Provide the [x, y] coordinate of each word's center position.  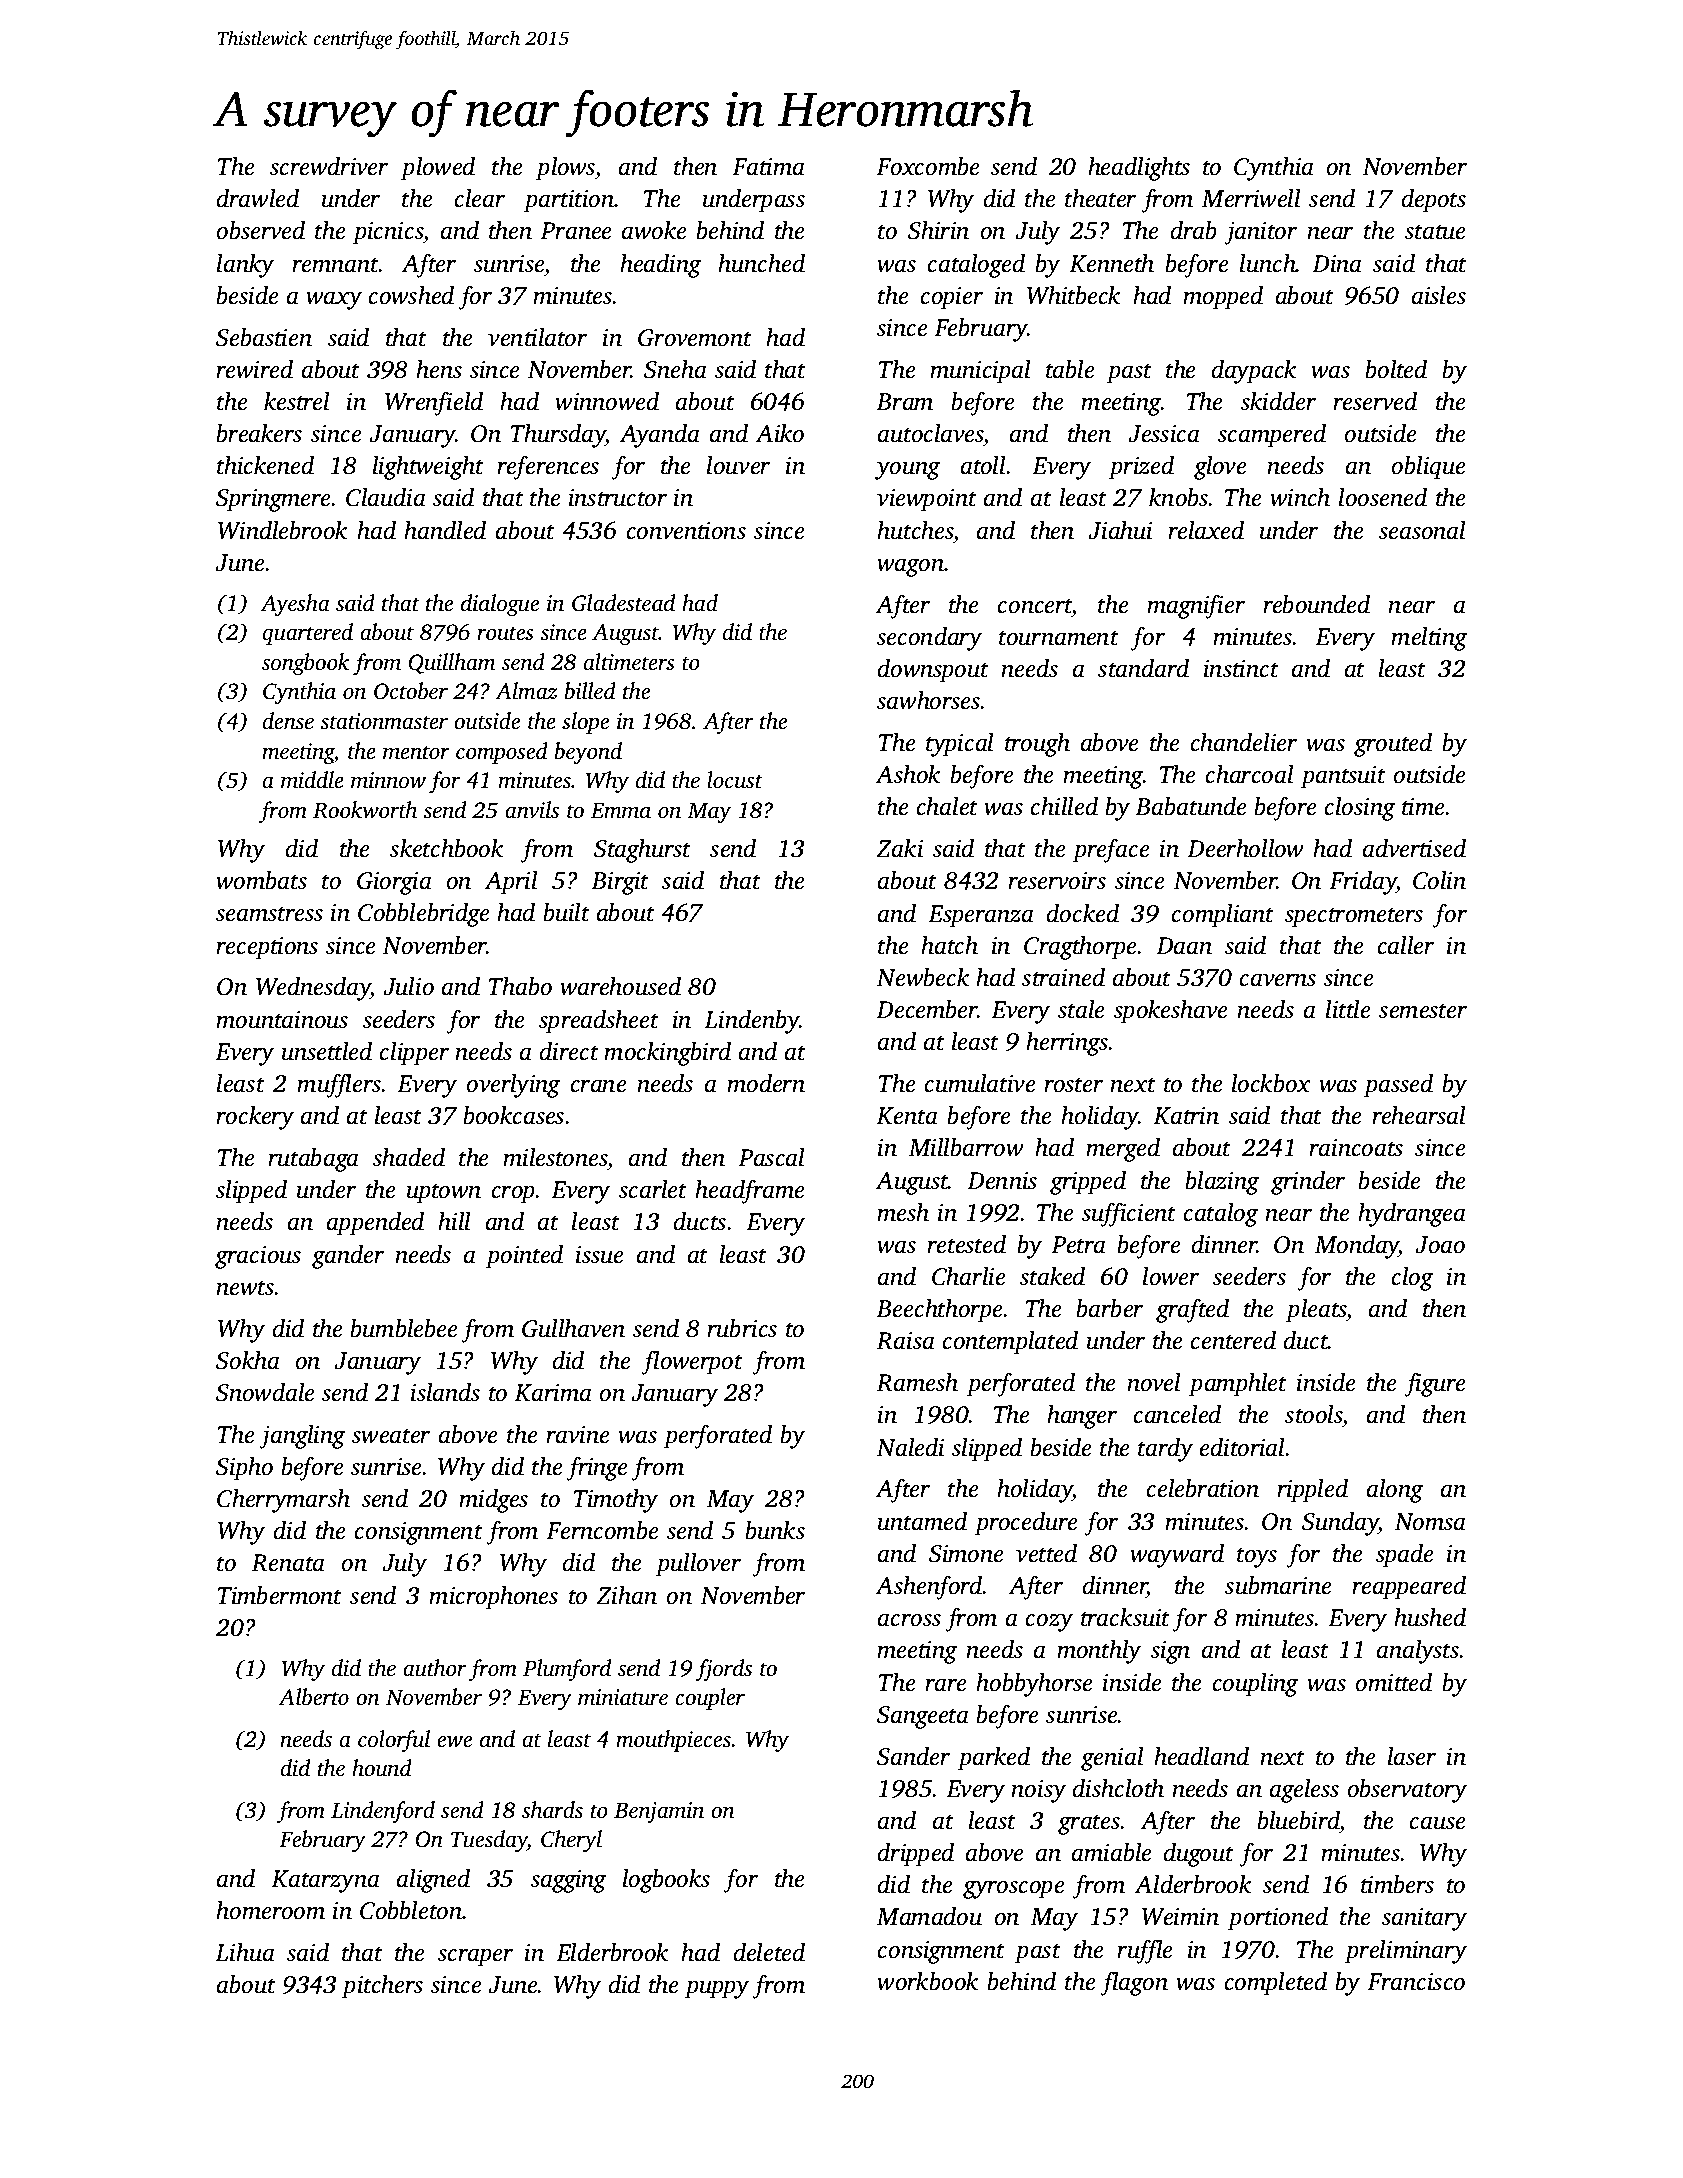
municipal [980, 372]
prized [1141, 468]
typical [960, 745]
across [909, 1620]
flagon [1134, 1984]
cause [1438, 1823]
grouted [1393, 745]
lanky [245, 266]
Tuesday [489, 1841]
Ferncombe [602, 1530]
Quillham [452, 663]
